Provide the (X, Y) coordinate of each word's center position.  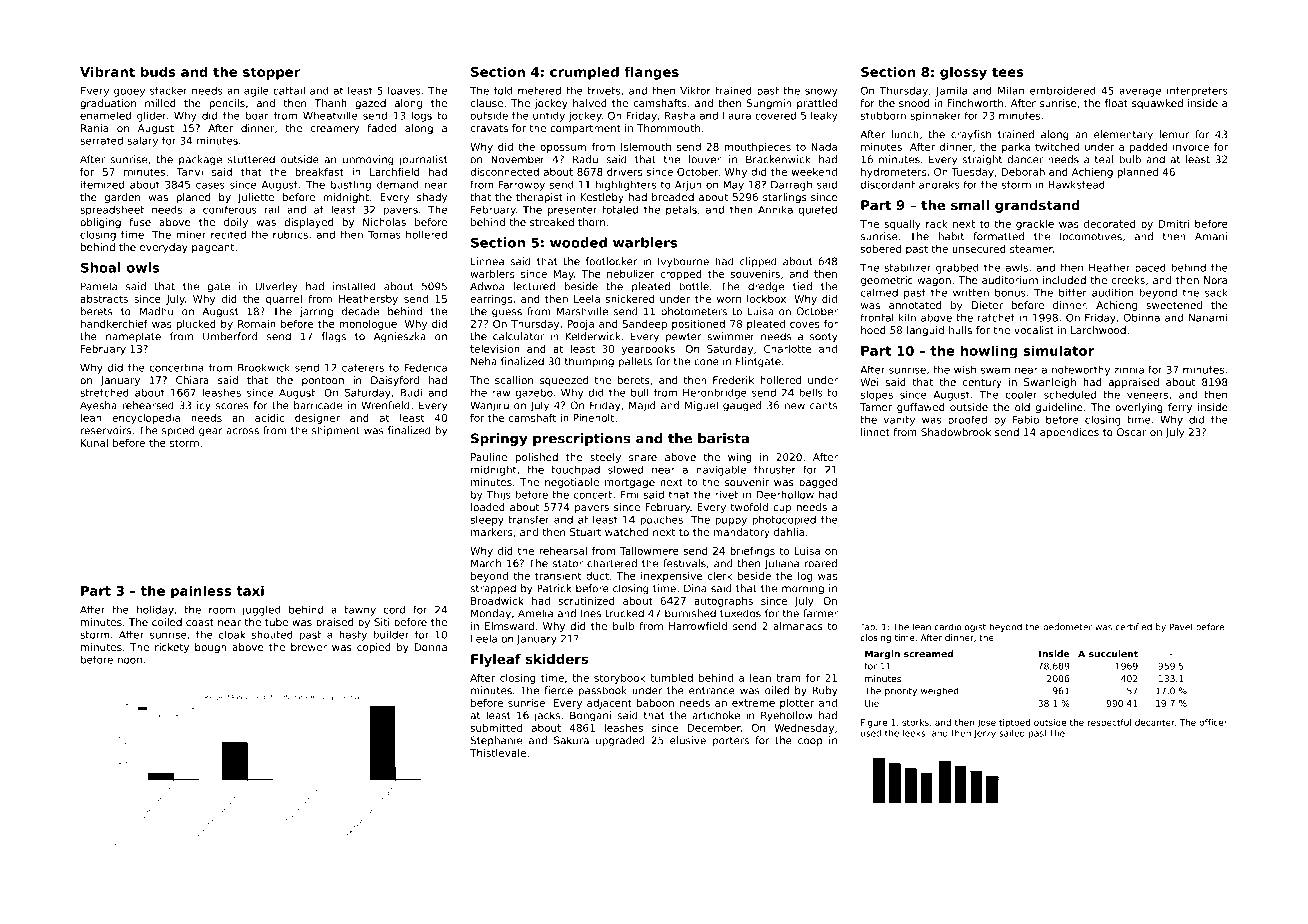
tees (1008, 72)
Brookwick (264, 367)
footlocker (611, 261)
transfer (529, 519)
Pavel (1181, 627)
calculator (518, 336)
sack (1216, 292)
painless (201, 592)
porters (731, 742)
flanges (651, 73)
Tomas (384, 235)
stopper (271, 73)
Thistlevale (498, 753)
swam (995, 370)
